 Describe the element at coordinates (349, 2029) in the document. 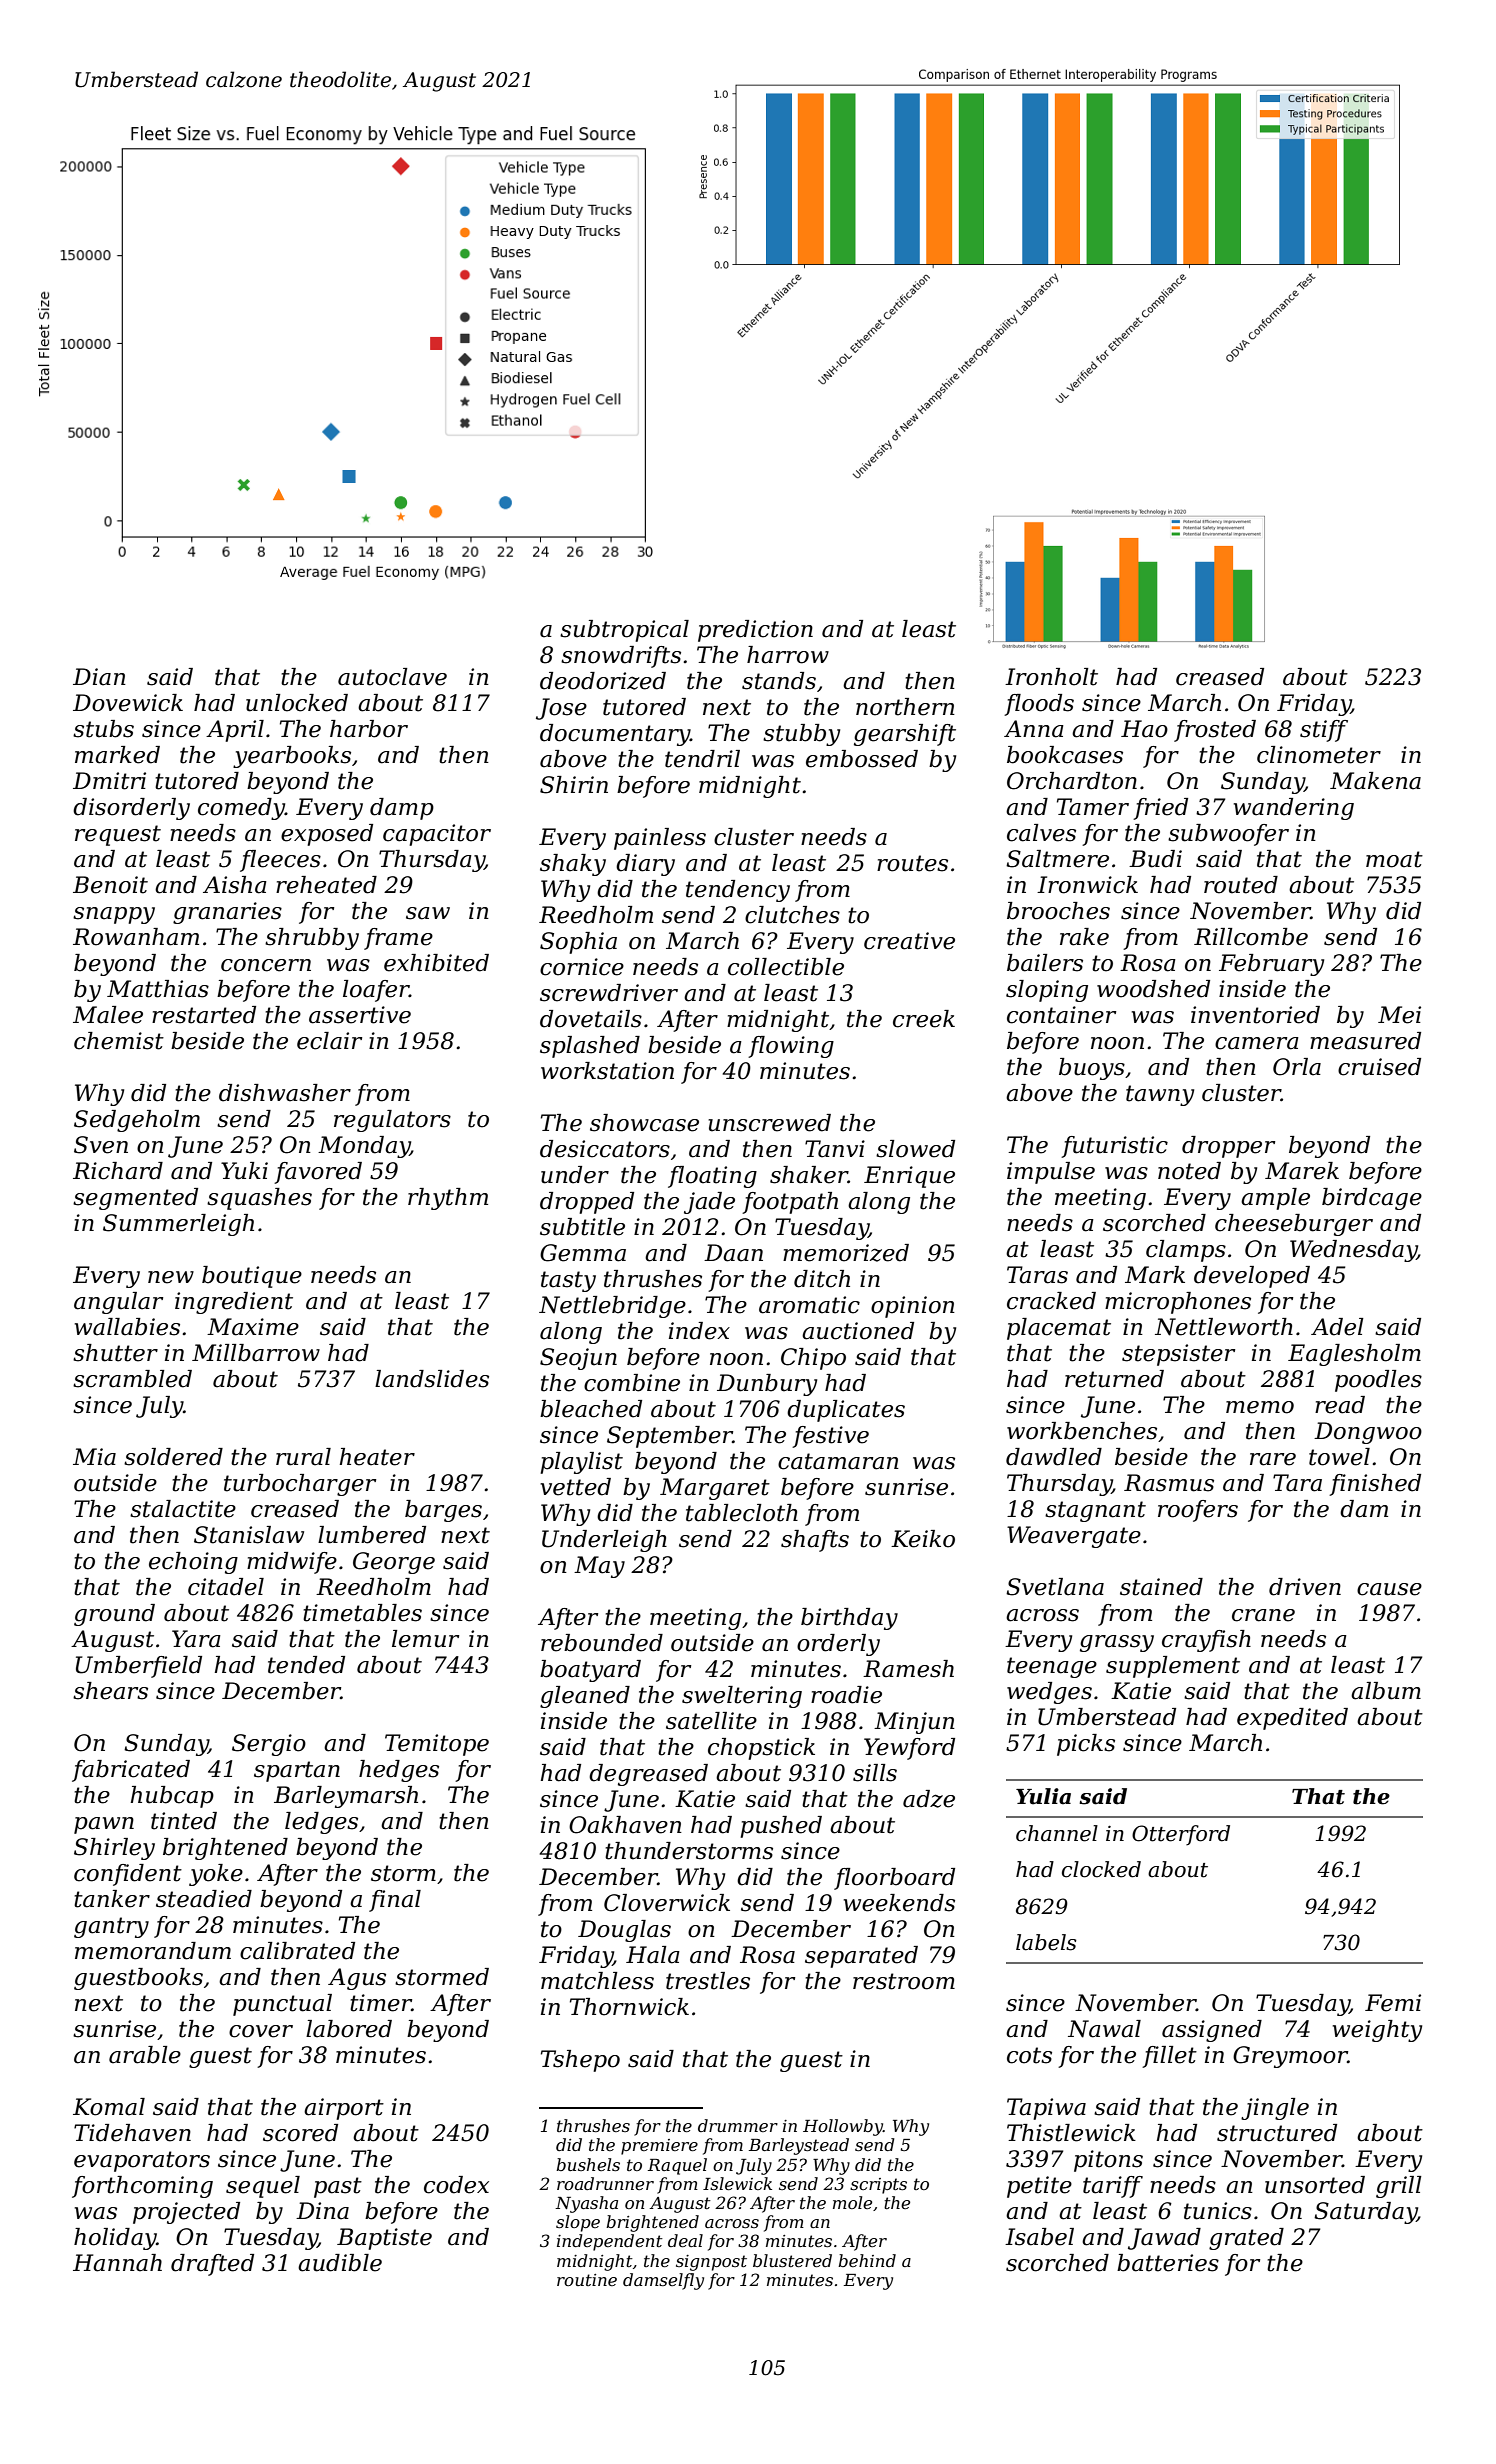

I see `labored` at that location.
